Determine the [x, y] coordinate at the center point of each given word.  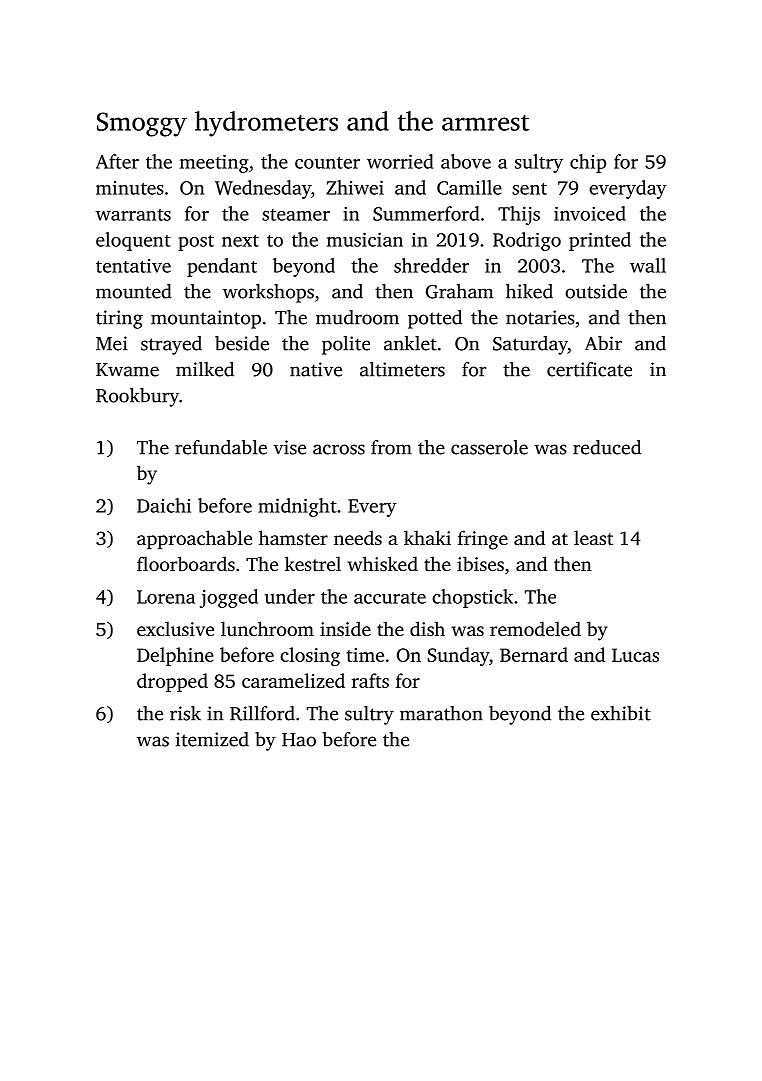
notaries [540, 317]
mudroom [357, 317]
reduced [607, 447]
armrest [485, 123]
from [391, 447]
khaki [427, 537]
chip [588, 163]
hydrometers [266, 124]
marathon [441, 713]
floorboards [186, 563]
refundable [221, 447]
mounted [134, 291]
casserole [489, 447]
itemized [212, 739]
